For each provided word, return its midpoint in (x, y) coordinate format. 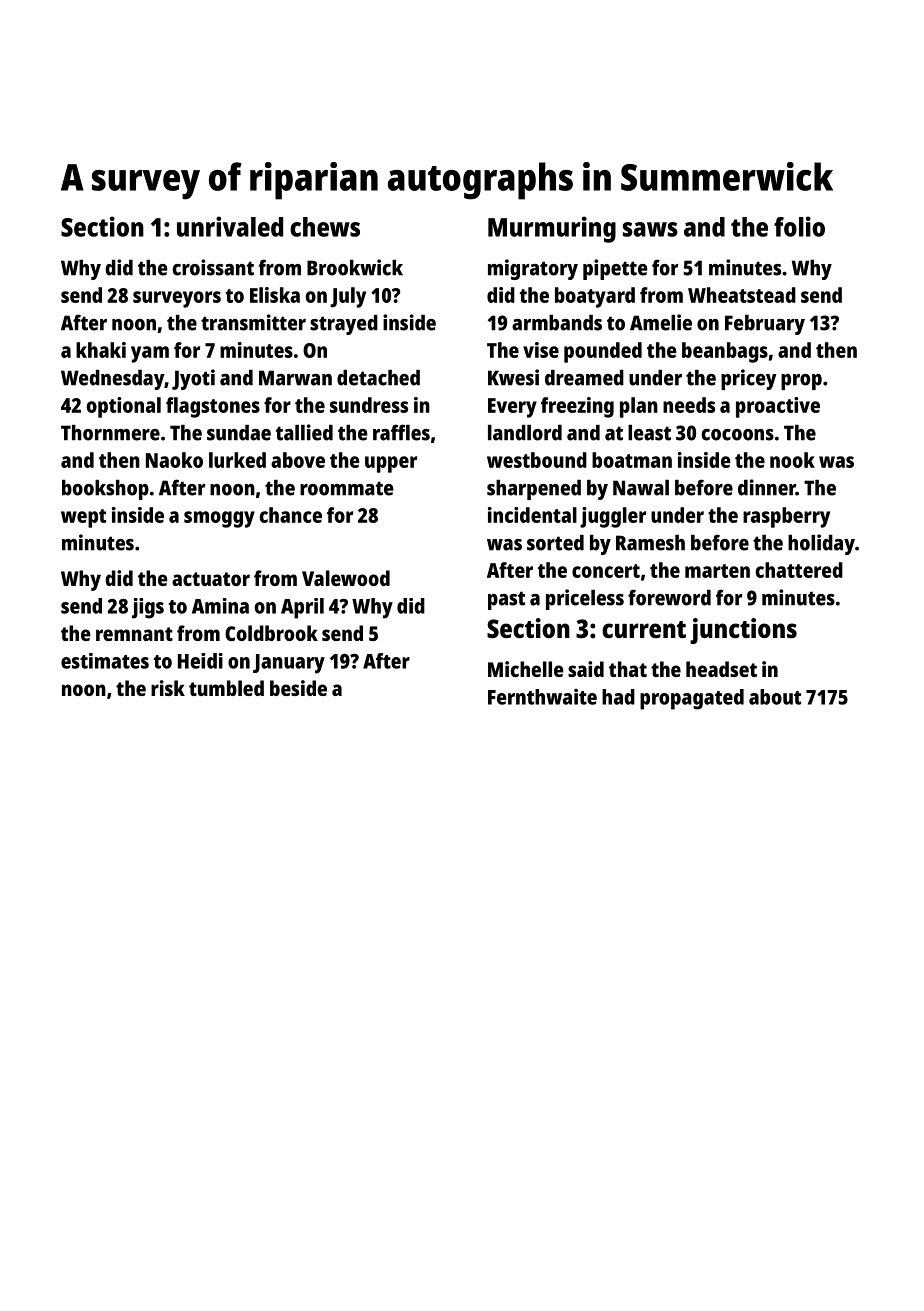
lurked (237, 460)
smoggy (219, 519)
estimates (105, 661)
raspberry (786, 517)
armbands (557, 323)
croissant (213, 267)
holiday (821, 544)
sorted (555, 543)
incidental (532, 515)
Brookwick (355, 267)
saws (650, 229)
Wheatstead (742, 295)
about (775, 697)
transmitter (253, 322)
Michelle (526, 669)
